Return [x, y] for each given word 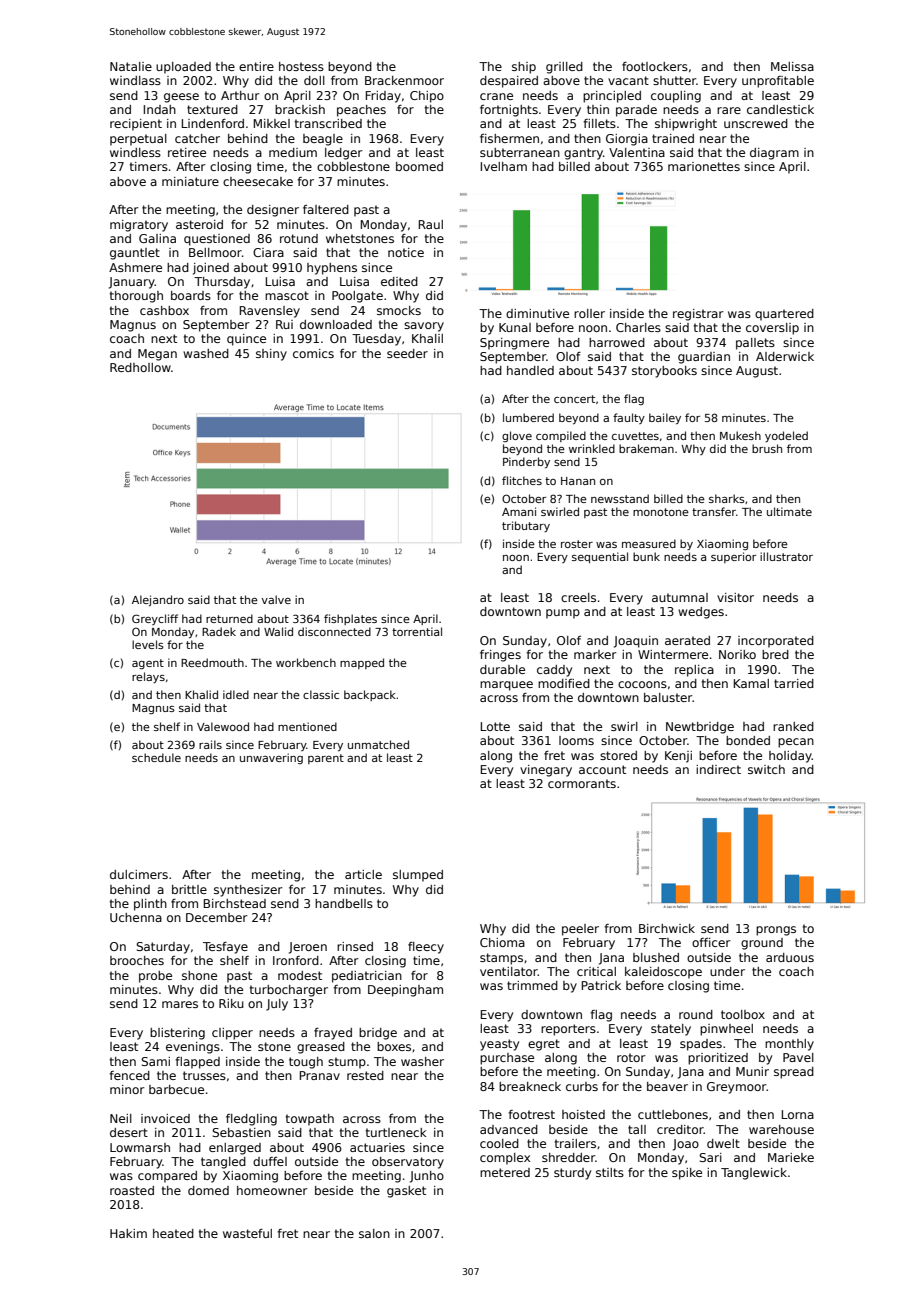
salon [374, 1233]
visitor [735, 597]
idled [236, 694]
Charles [638, 327]
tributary [526, 526]
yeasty [499, 1045]
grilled [564, 68]
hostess [301, 66]
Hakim [128, 1233]
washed [206, 353]
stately [671, 1030]
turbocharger [289, 991]
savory [424, 327]
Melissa [792, 66]
